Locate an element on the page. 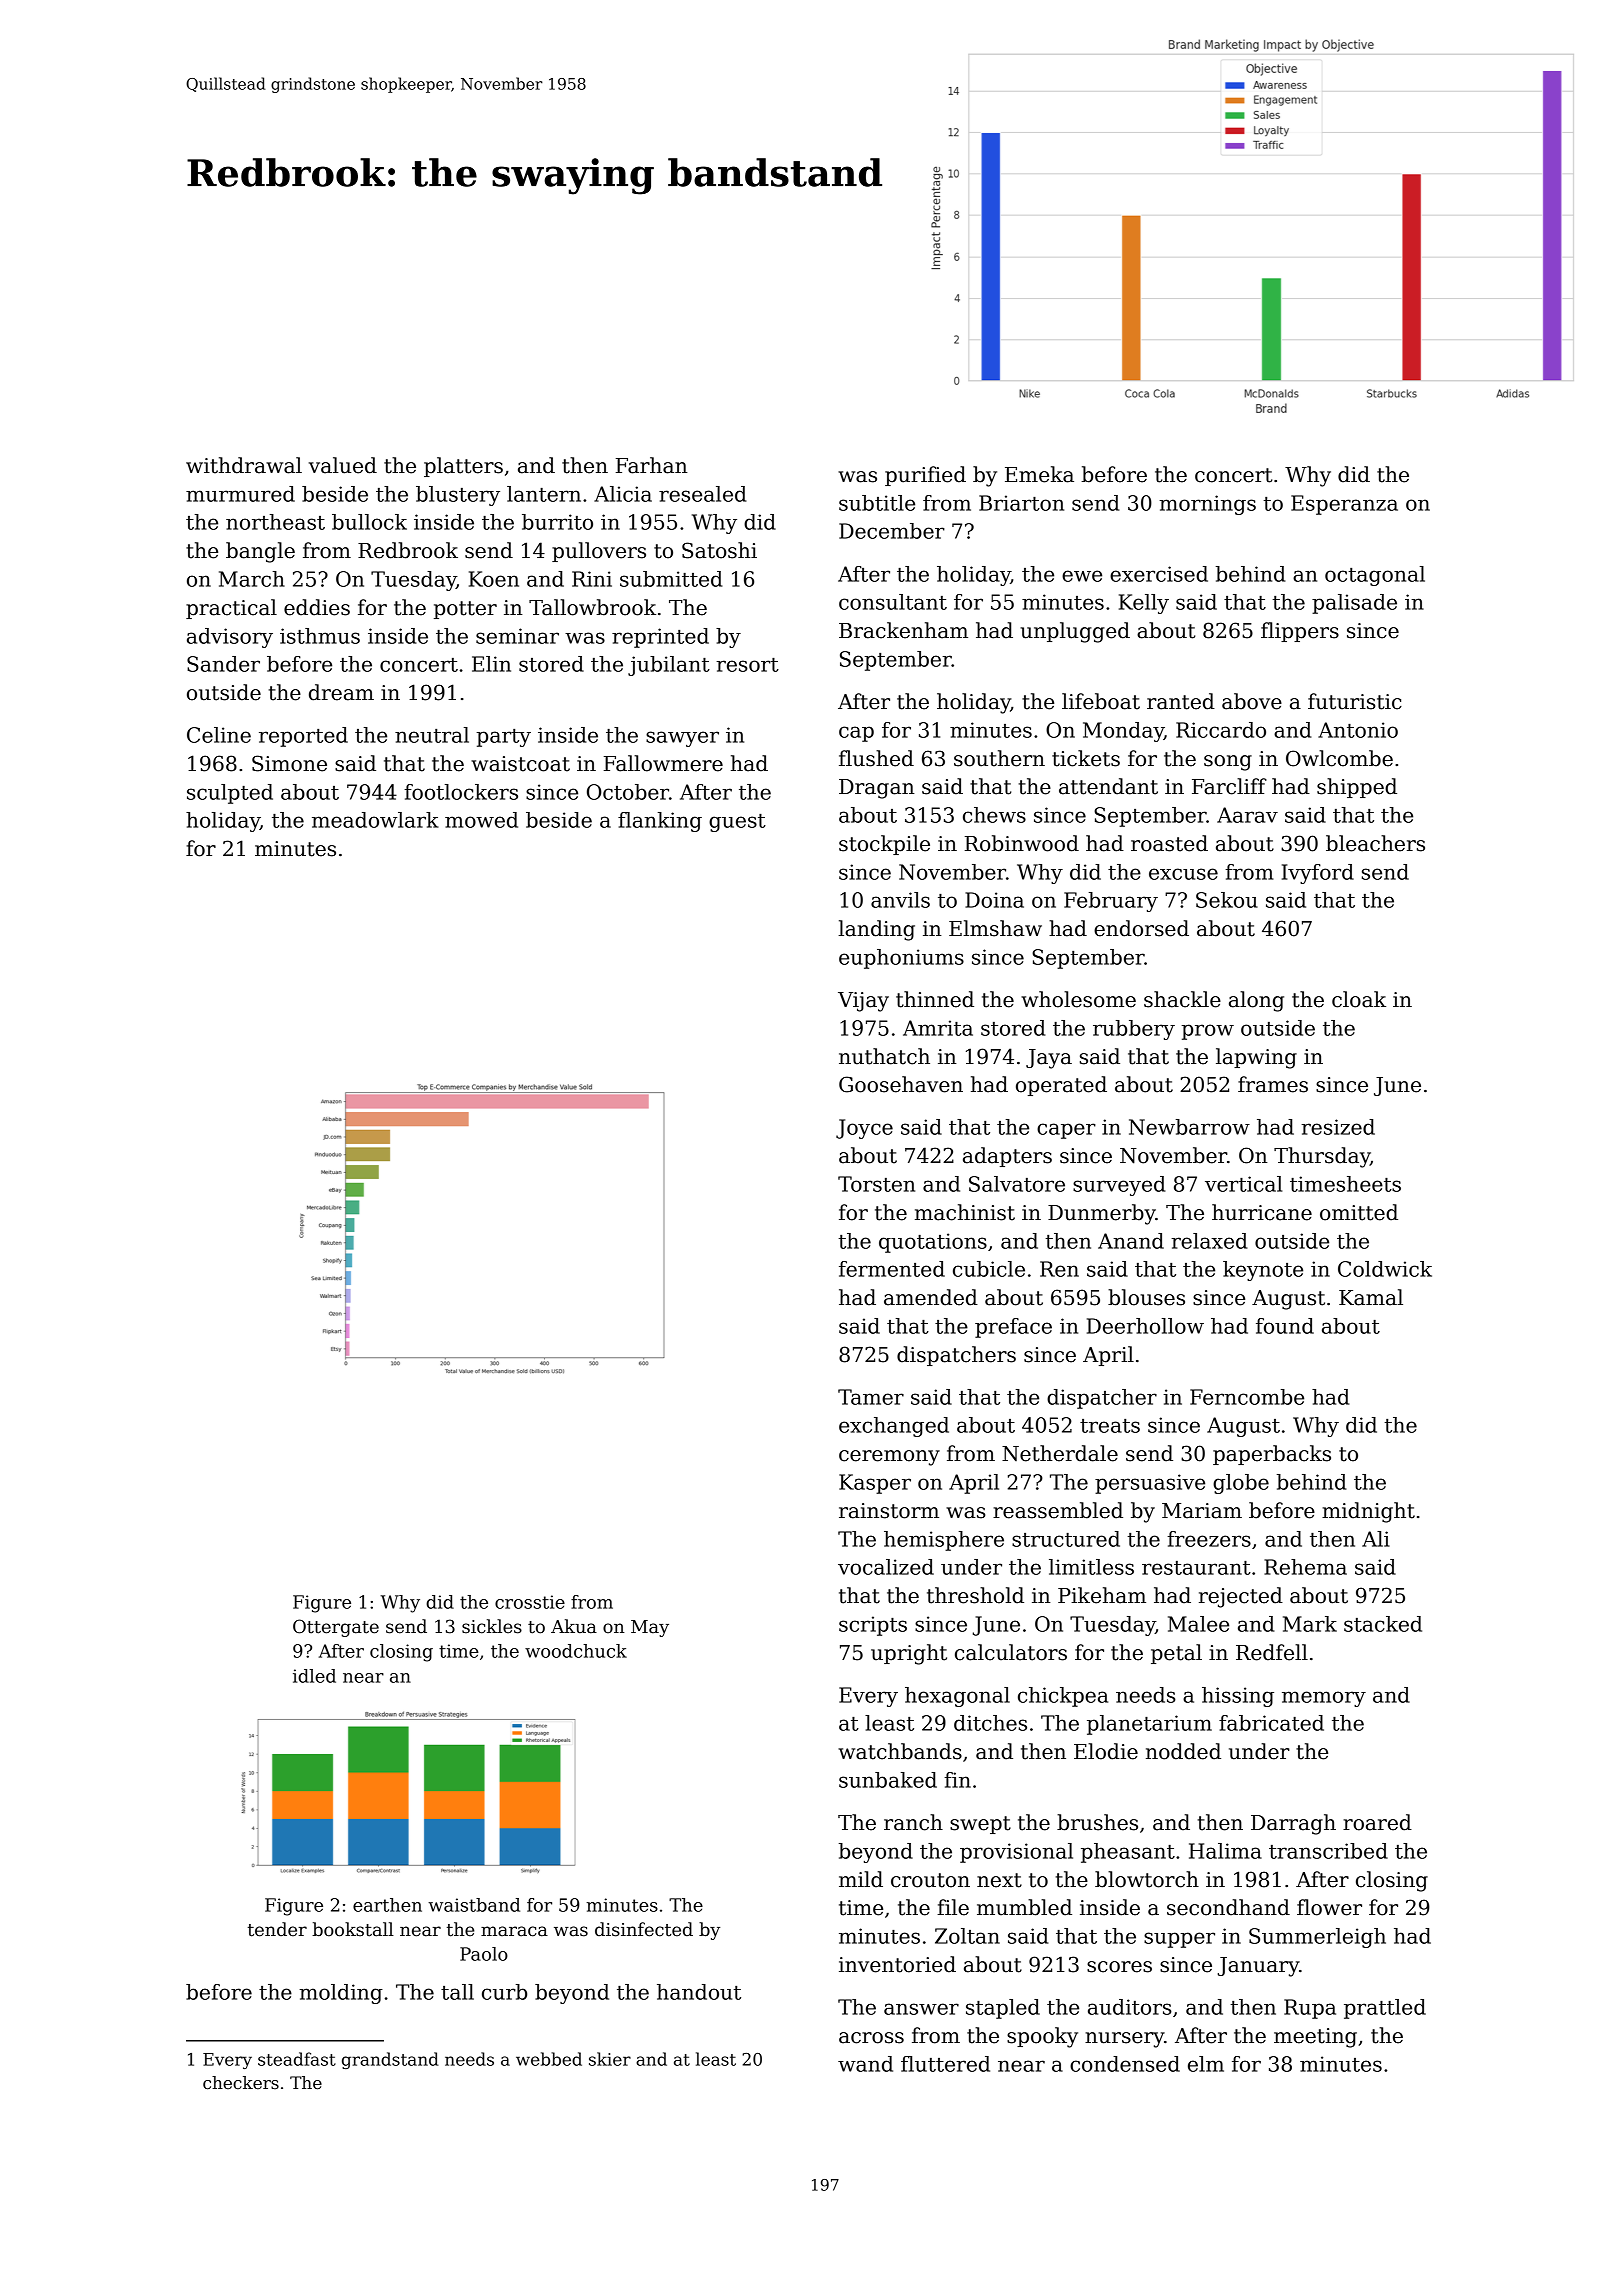 The width and height of the image is (1620, 2292). idled is located at coordinates (314, 1676).
